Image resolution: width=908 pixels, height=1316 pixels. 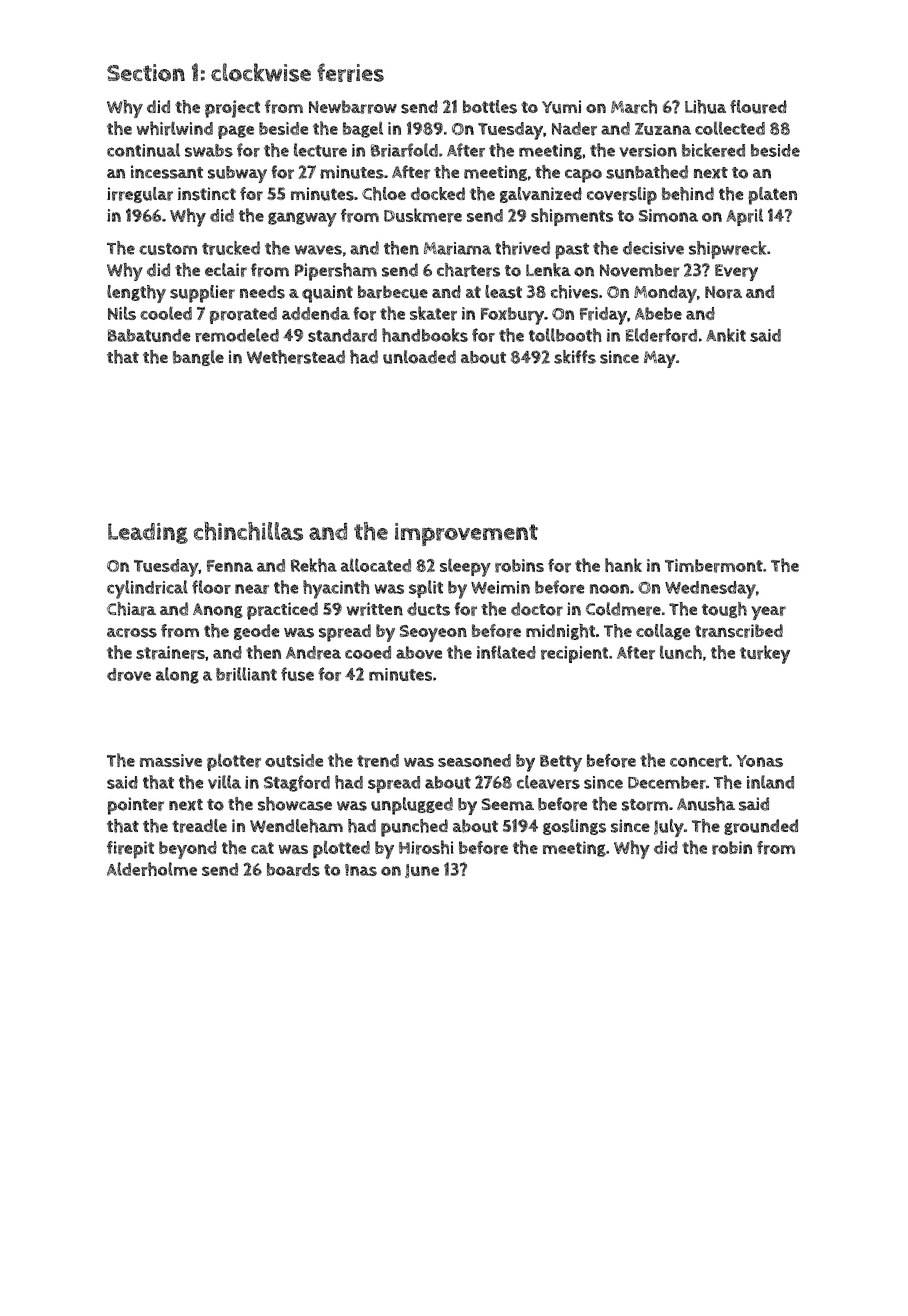 I want to click on Babatunde, so click(x=149, y=335).
